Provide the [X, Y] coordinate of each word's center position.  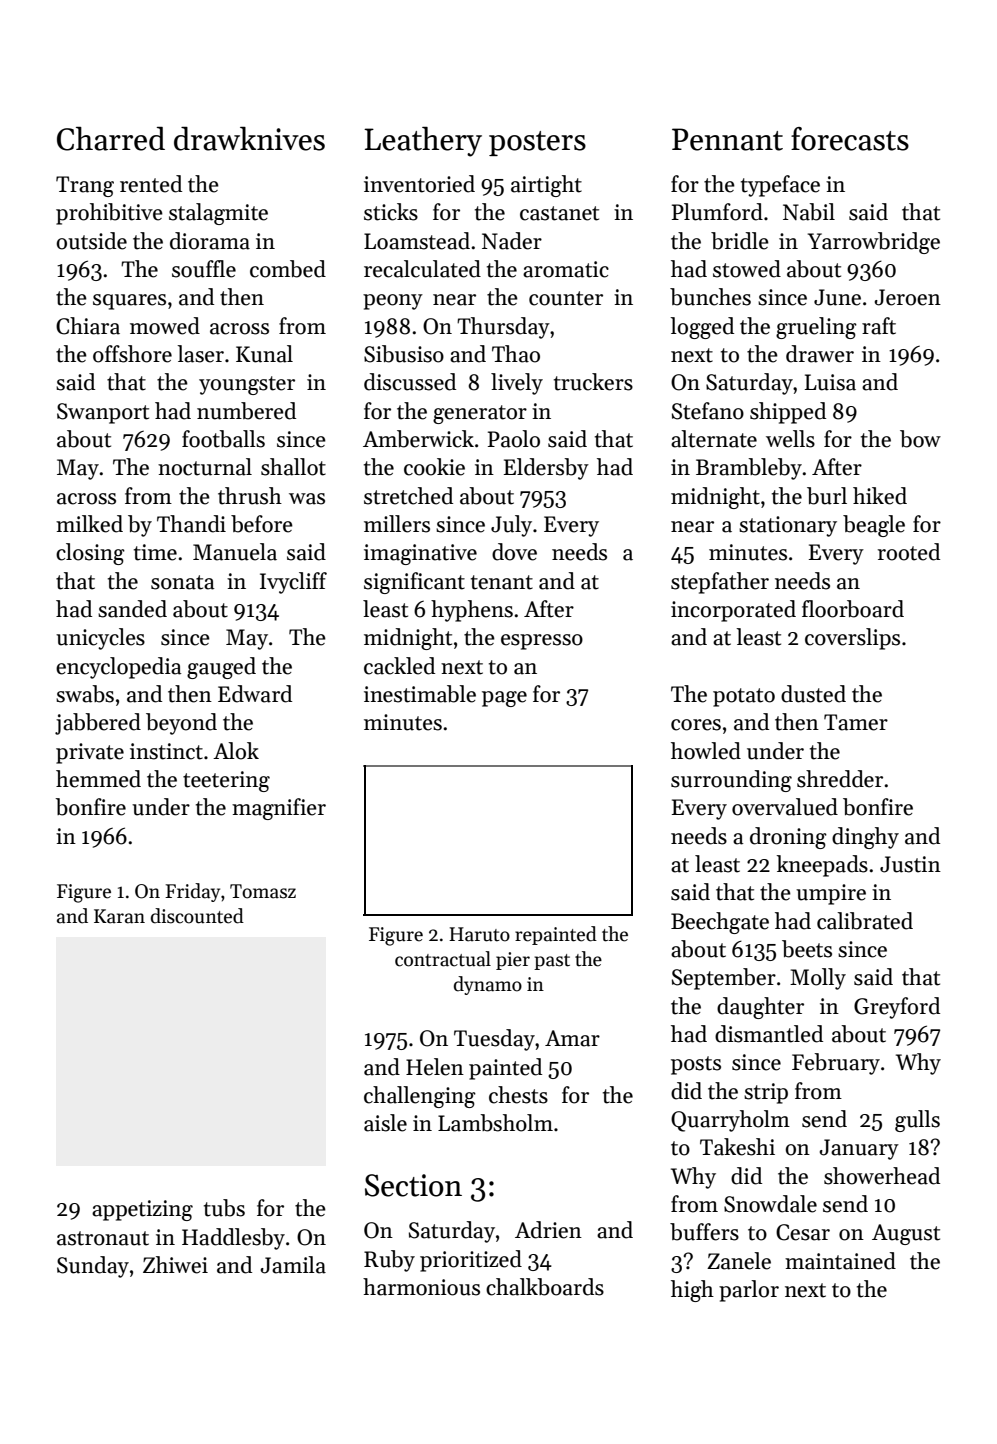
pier [513, 961]
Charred [111, 139]
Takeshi [737, 1147]
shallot [293, 467]
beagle [874, 526]
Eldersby [546, 469]
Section [413, 1185]
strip [766, 1093]
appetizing [142, 1210]
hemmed [98, 779]
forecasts [850, 139]
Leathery [423, 142]
